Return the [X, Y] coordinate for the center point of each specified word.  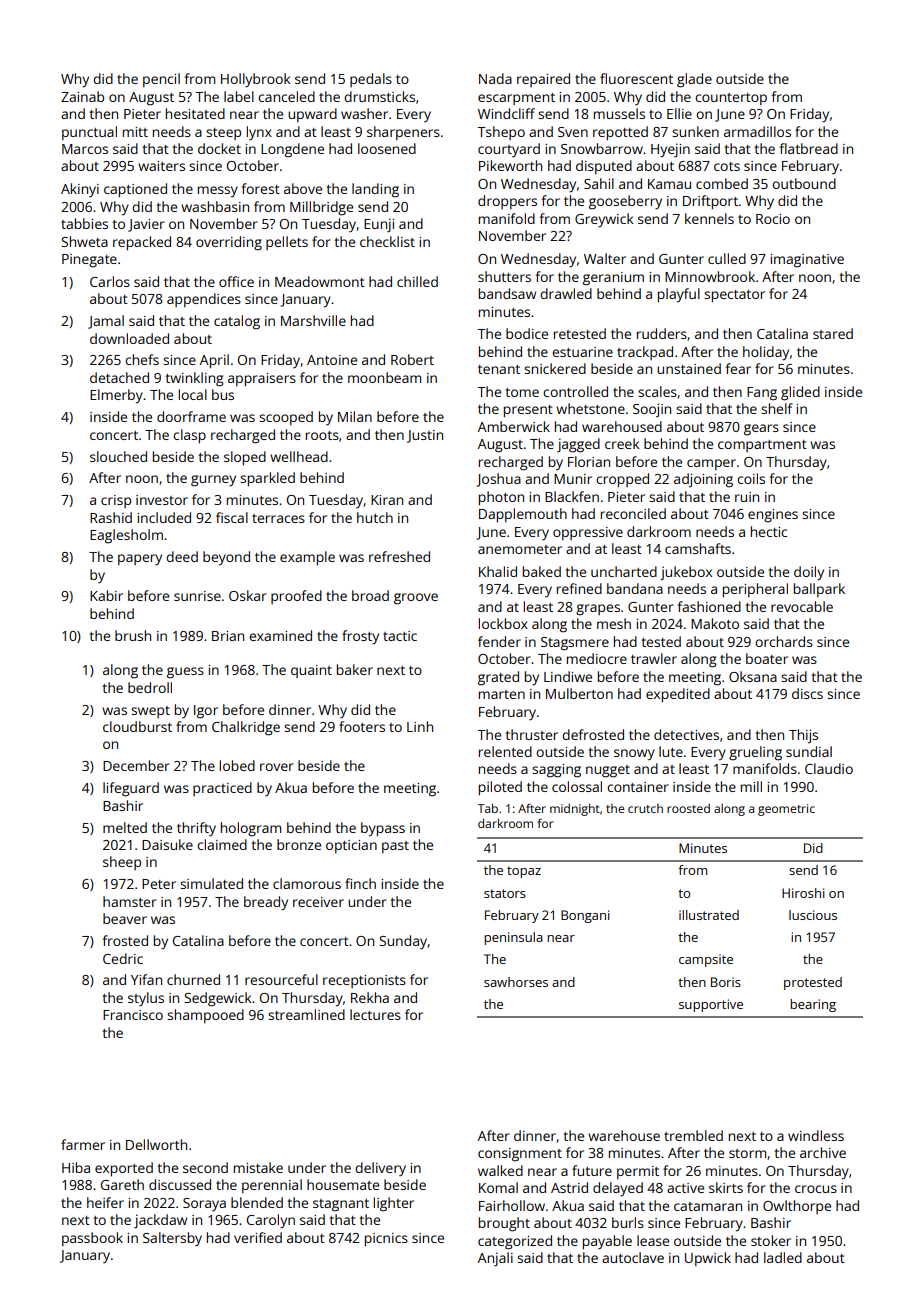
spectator [734, 296]
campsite [706, 960]
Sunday [403, 942]
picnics [386, 1240]
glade [694, 80]
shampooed [205, 1016]
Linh [420, 726]
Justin [425, 436]
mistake [258, 1167]
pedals [371, 80]
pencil [161, 80]
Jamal [106, 322]
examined [280, 635]
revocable [802, 606]
